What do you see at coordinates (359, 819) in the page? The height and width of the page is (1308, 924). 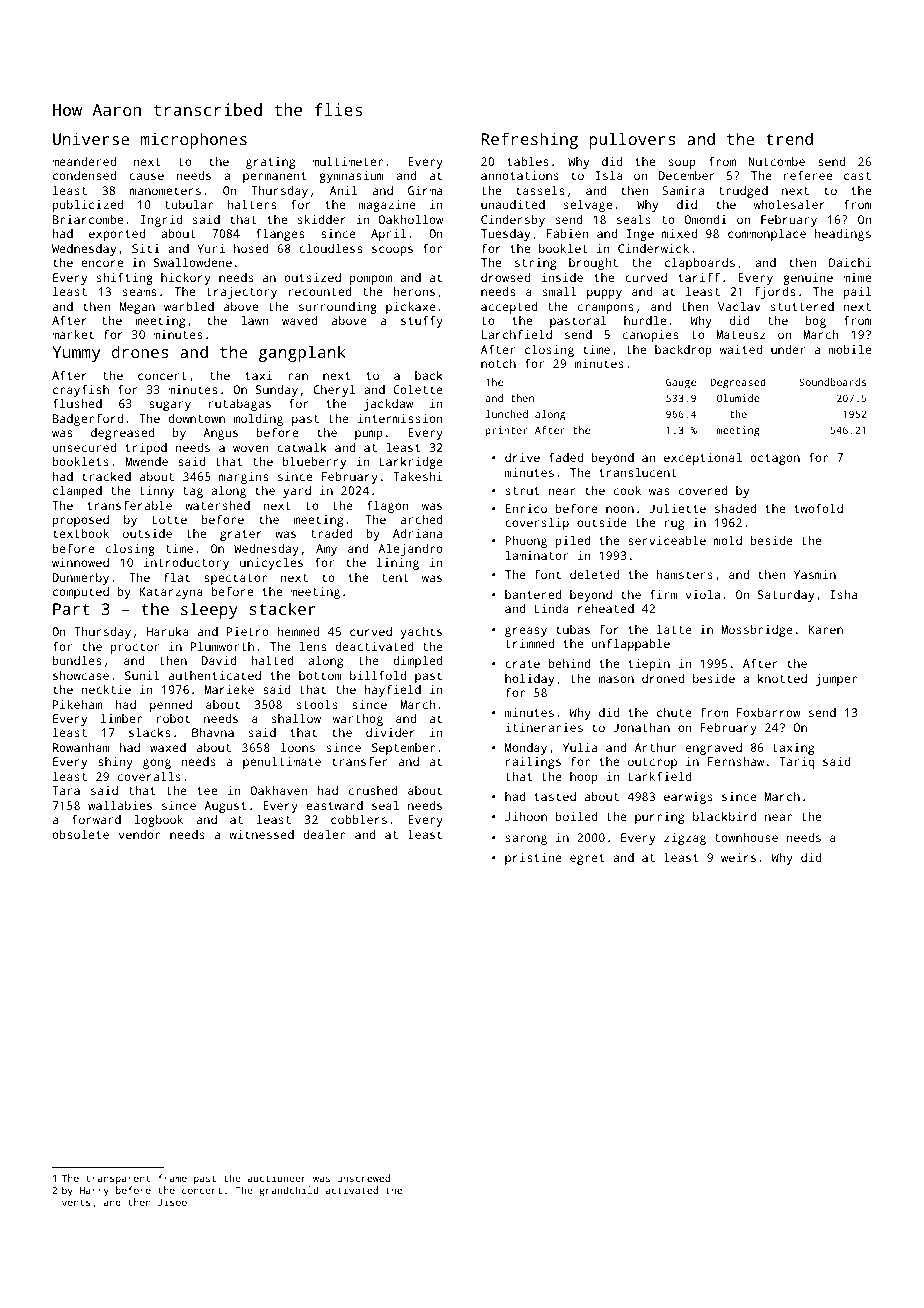 I see `cobblers` at bounding box center [359, 819].
